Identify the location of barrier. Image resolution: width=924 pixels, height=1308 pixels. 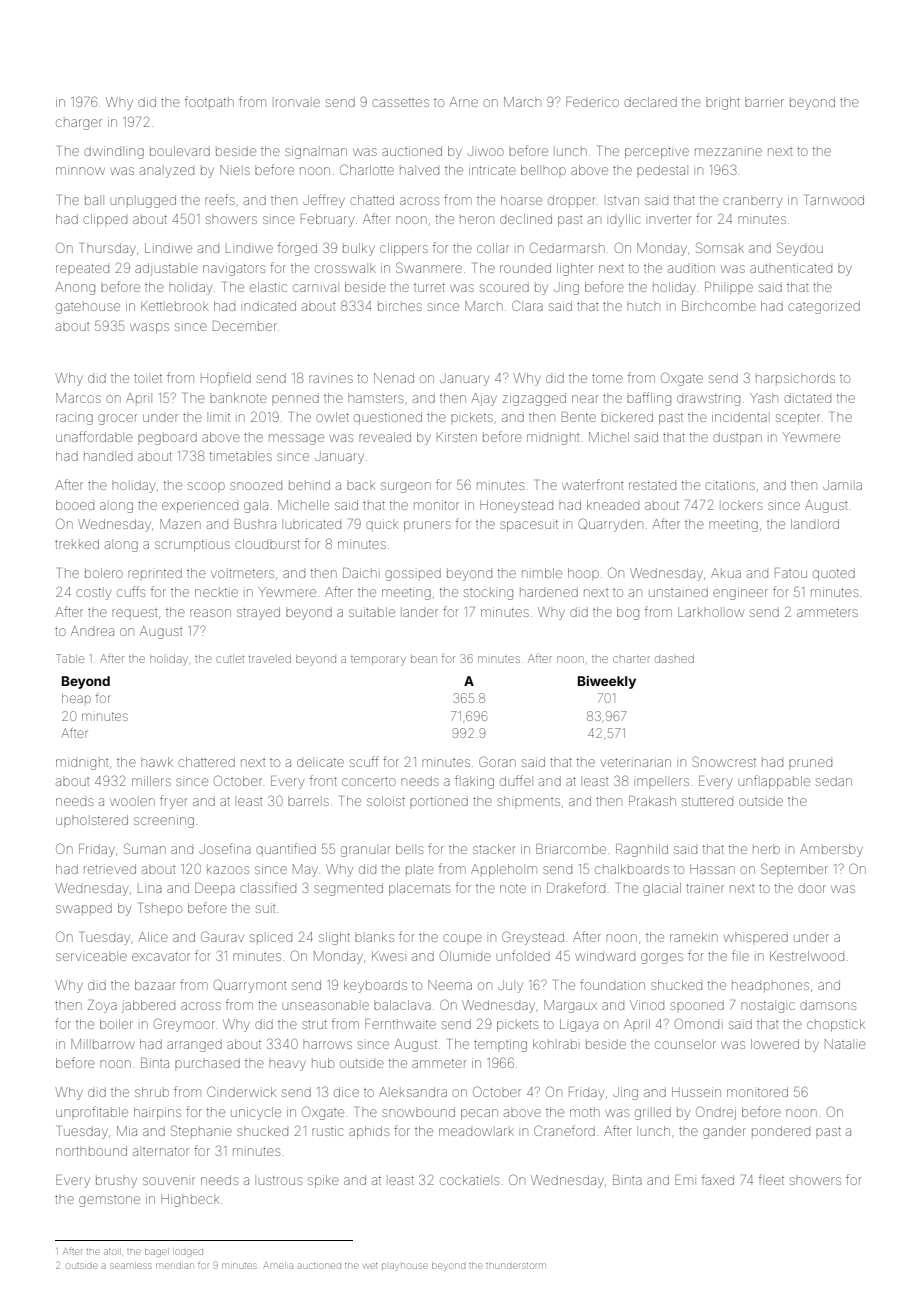
(764, 102).
